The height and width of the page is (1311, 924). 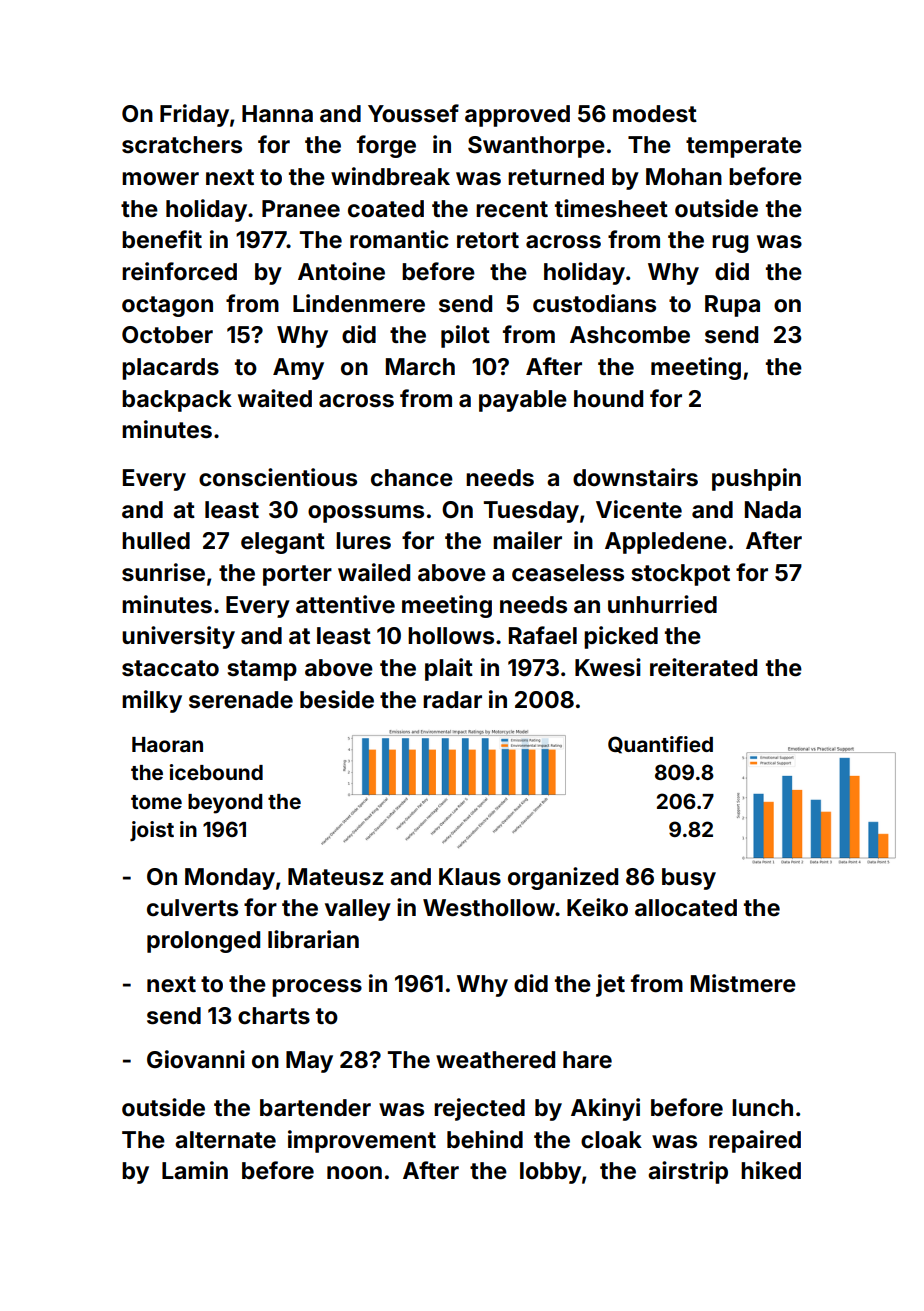 What do you see at coordinates (297, 575) in the page?
I see `porter` at bounding box center [297, 575].
